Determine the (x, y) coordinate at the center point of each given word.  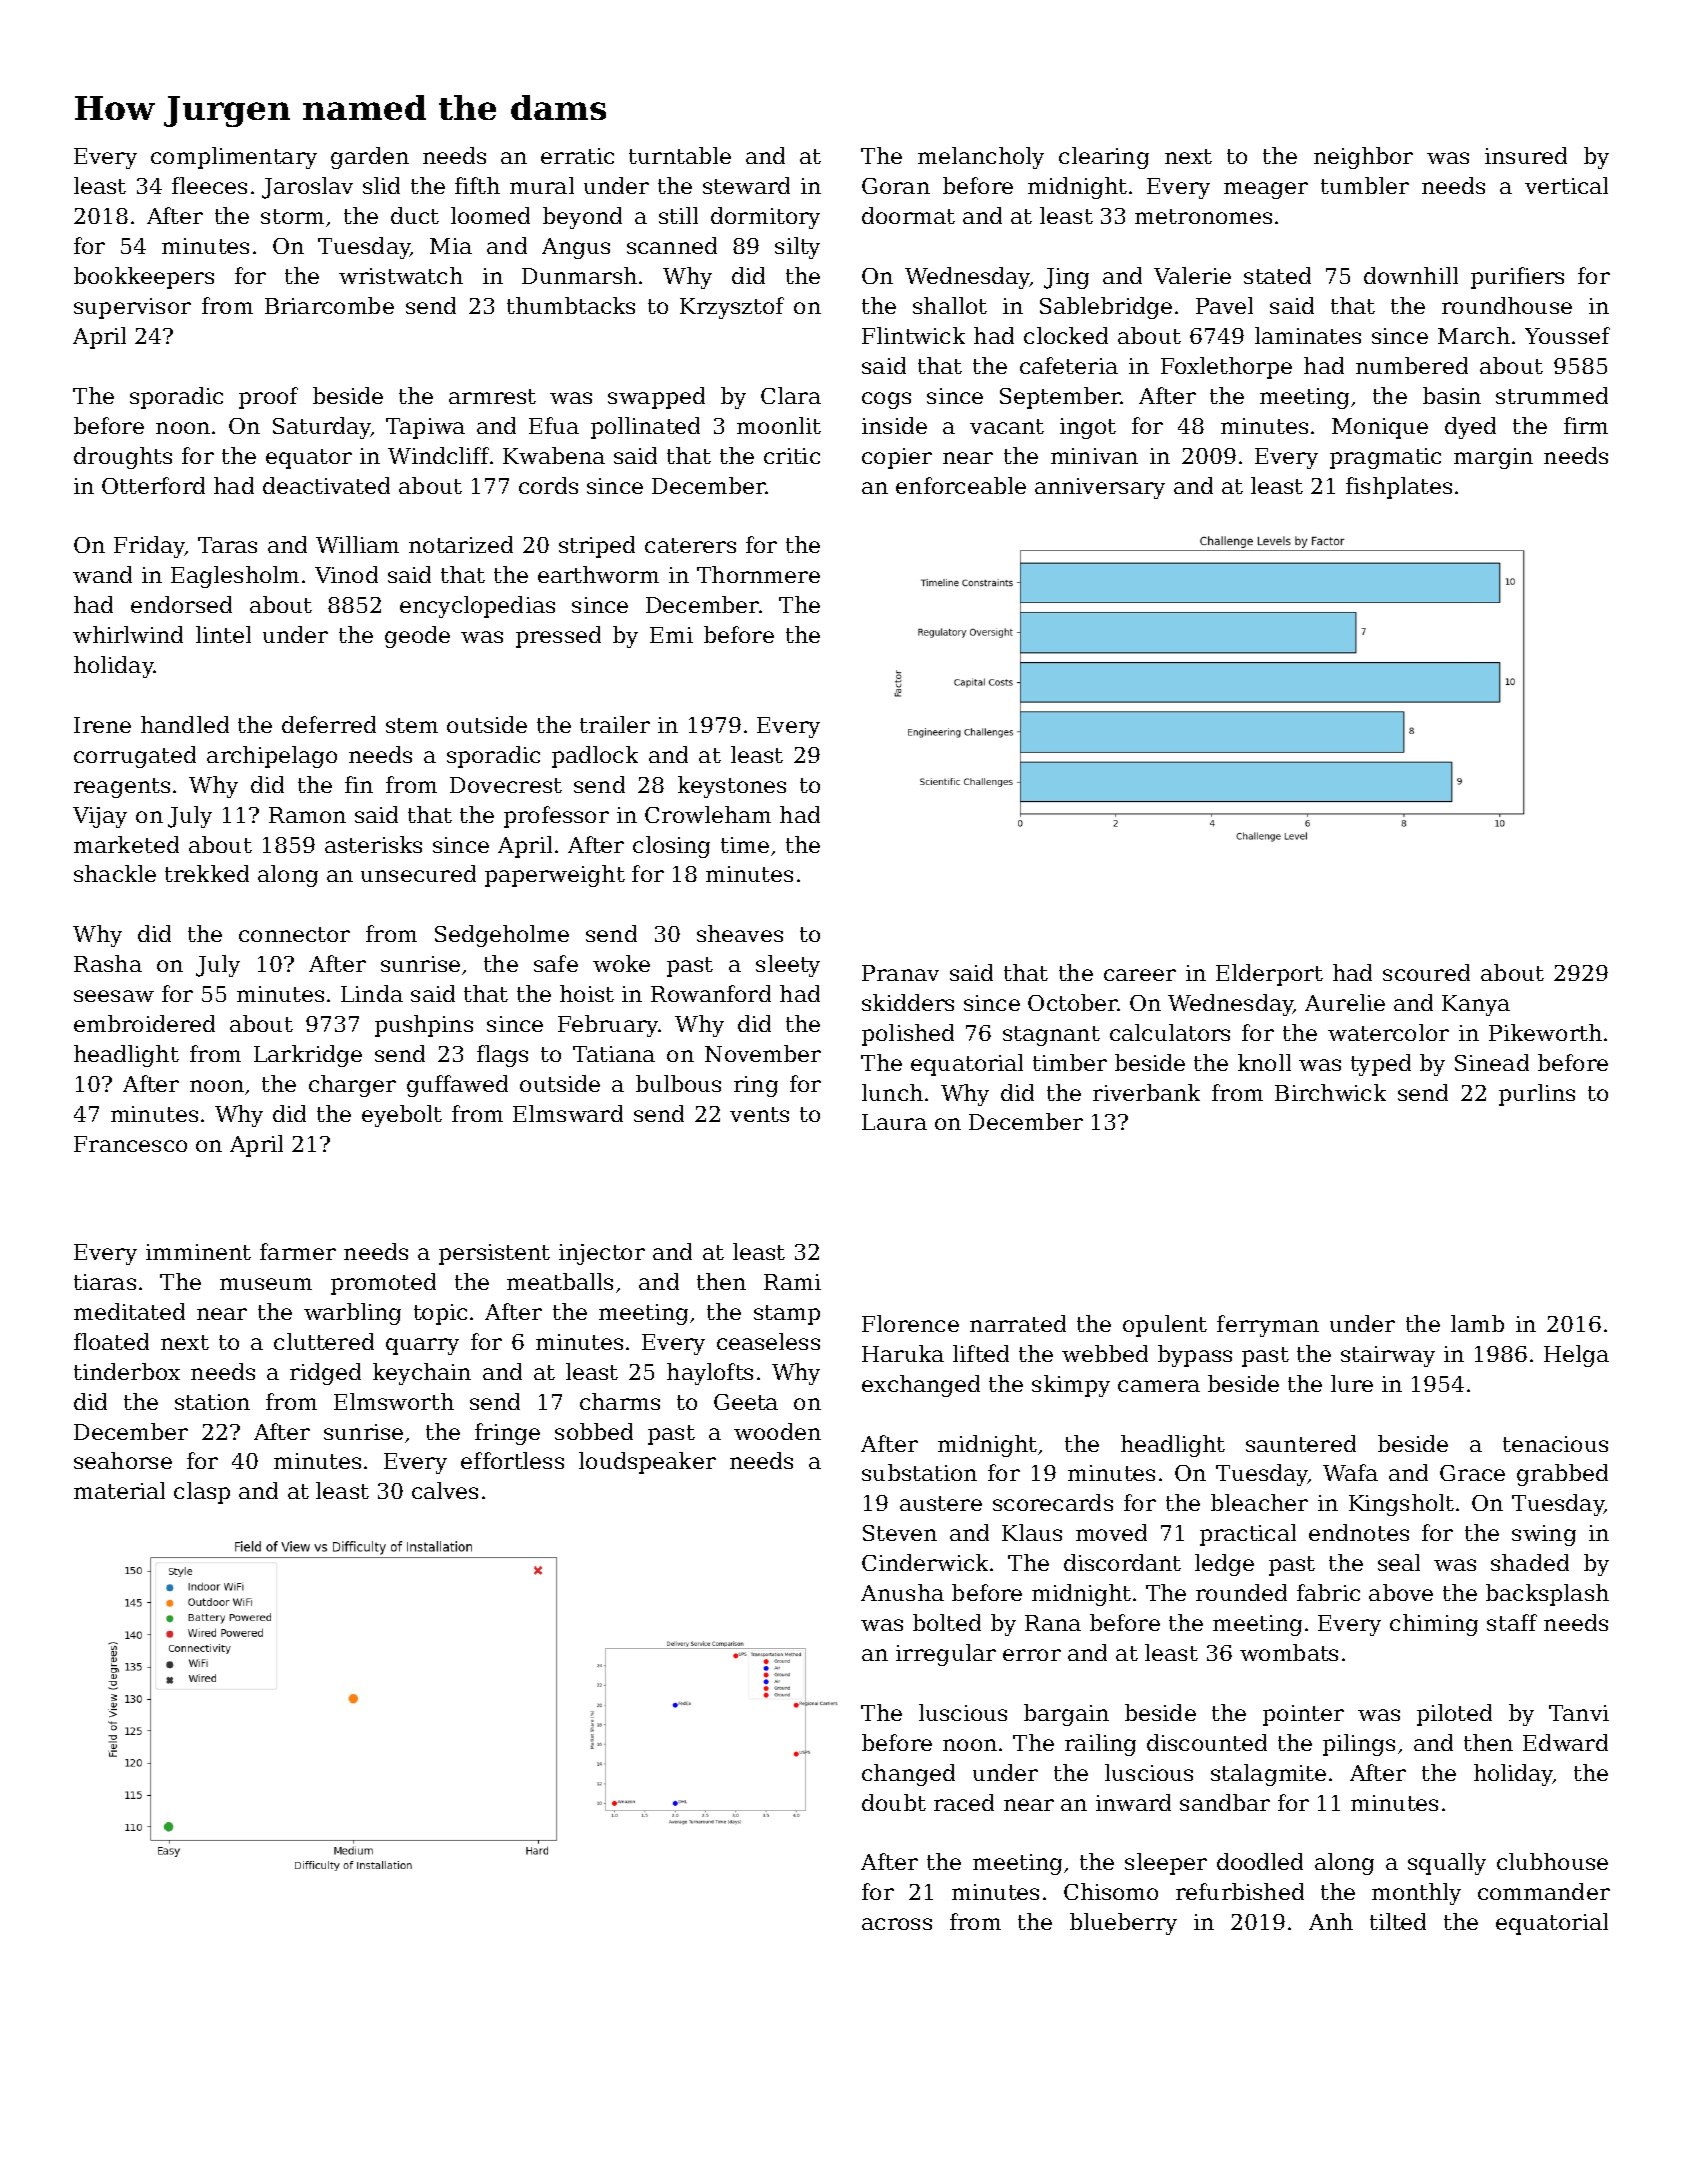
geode (417, 637)
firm (1586, 425)
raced (964, 1802)
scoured (1426, 972)
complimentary (234, 158)
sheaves (740, 933)
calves (445, 1490)
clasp (202, 1493)
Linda (372, 993)
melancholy (981, 158)
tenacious (1555, 1444)
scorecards (1053, 1502)
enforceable (961, 485)
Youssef (1567, 335)
